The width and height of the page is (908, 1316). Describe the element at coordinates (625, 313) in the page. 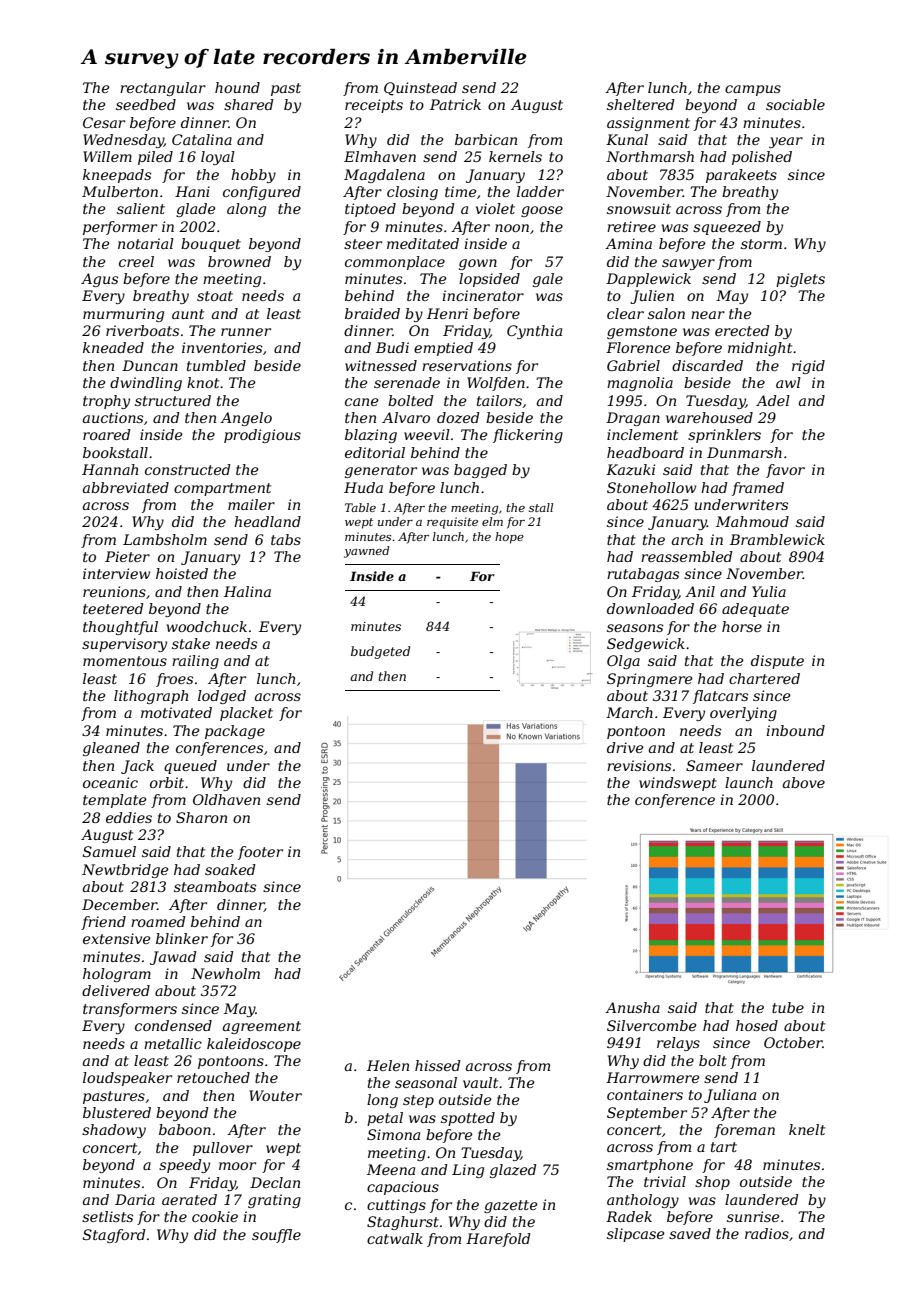

I see `clear` at that location.
